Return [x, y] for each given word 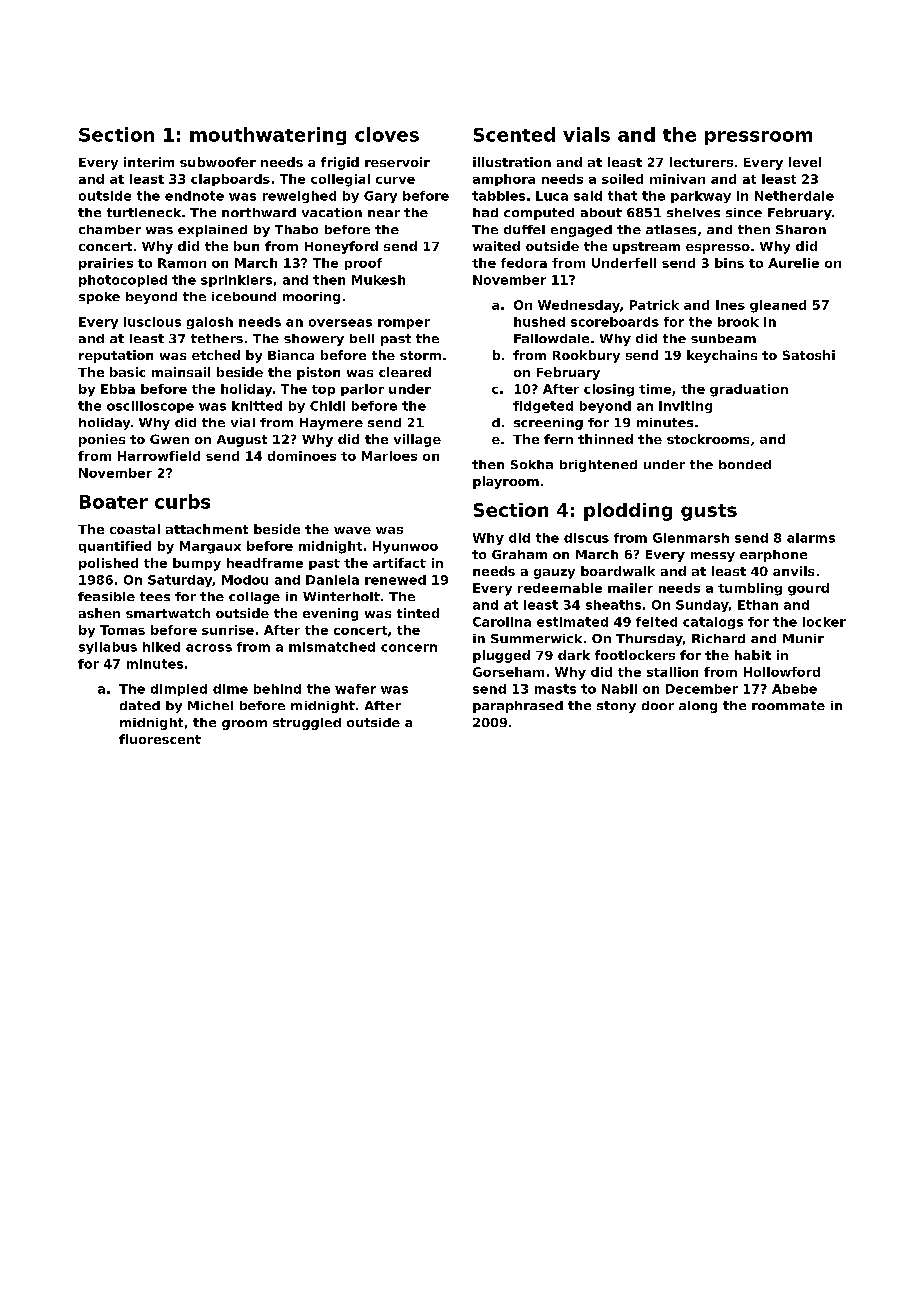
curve [395, 180]
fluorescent [160, 739]
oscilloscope [150, 407]
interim [149, 162]
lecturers [701, 162]
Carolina [502, 622]
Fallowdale [551, 338]
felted [656, 622]
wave [352, 530]
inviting [685, 407]
